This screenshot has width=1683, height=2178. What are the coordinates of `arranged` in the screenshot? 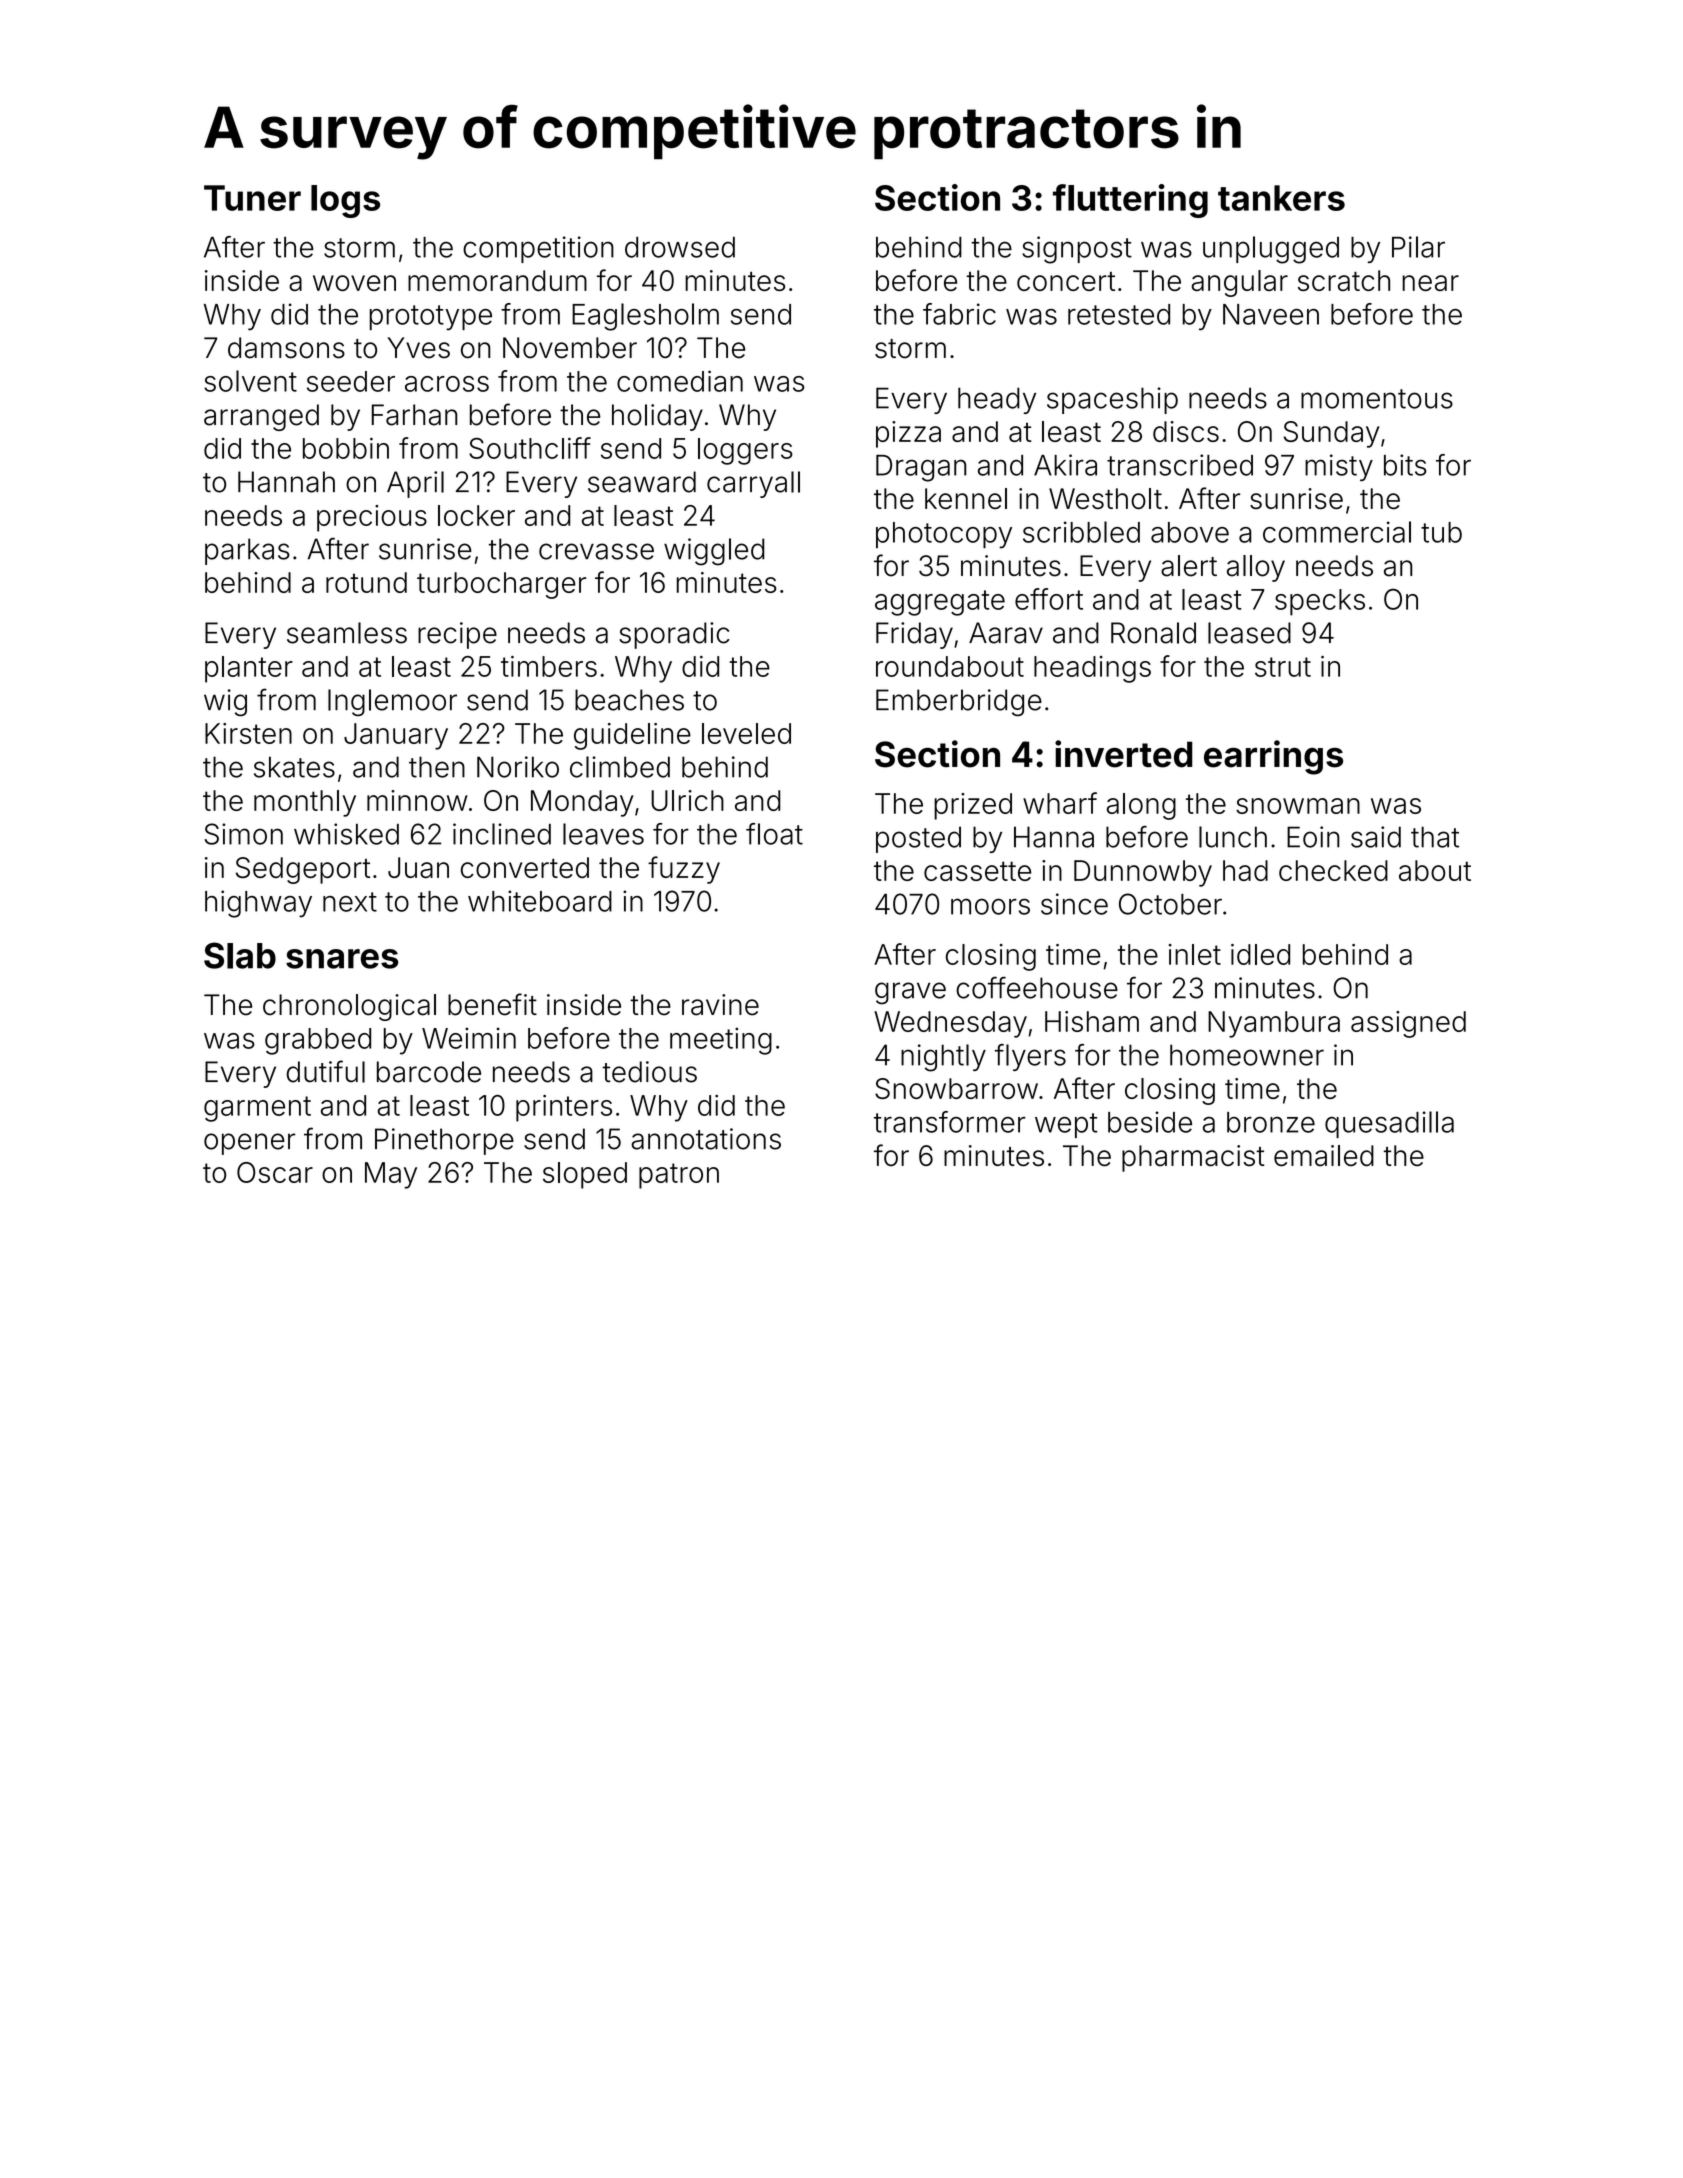 It's located at (261, 417).
